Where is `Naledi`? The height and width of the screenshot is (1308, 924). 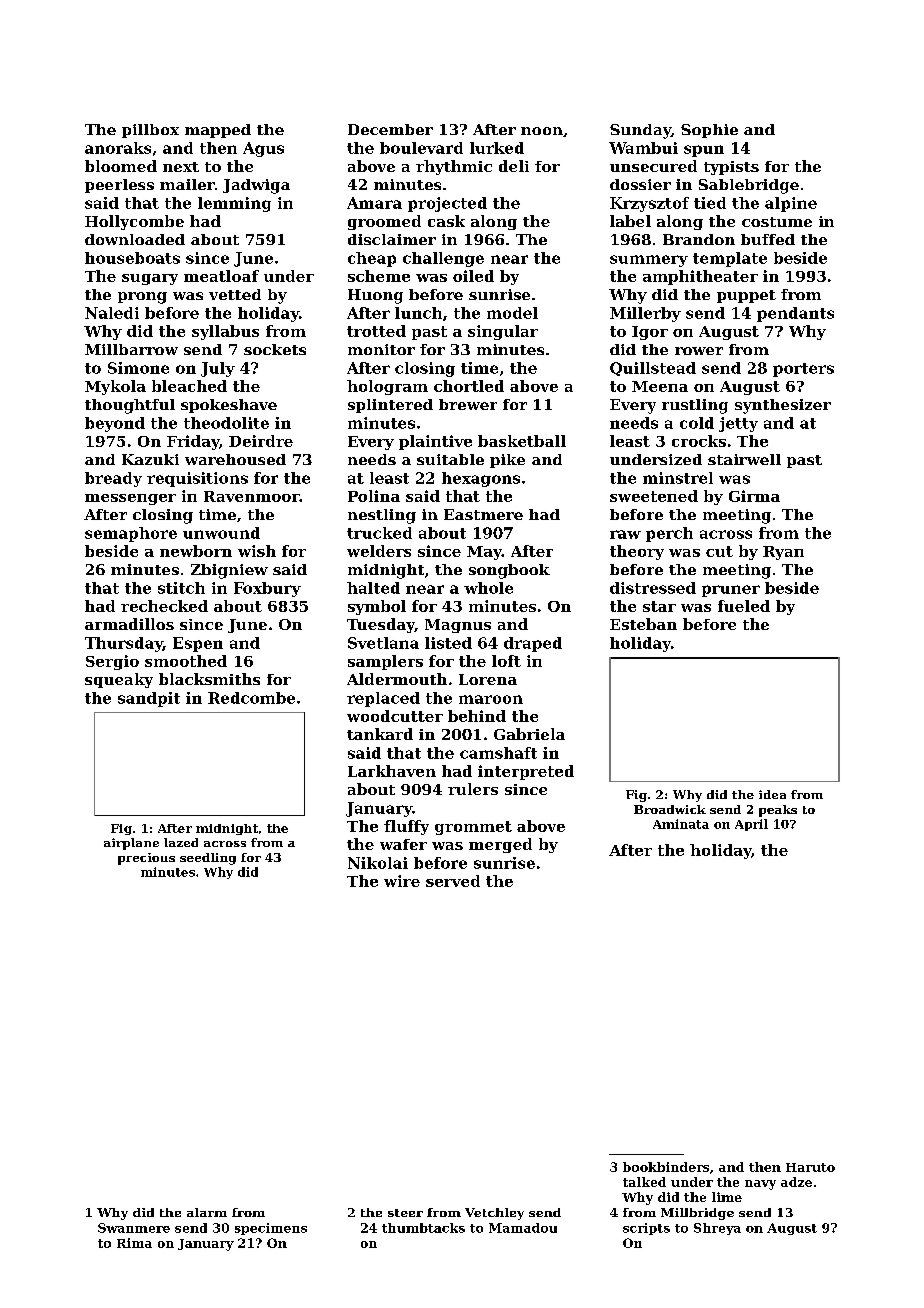
Naledi is located at coordinates (112, 313).
